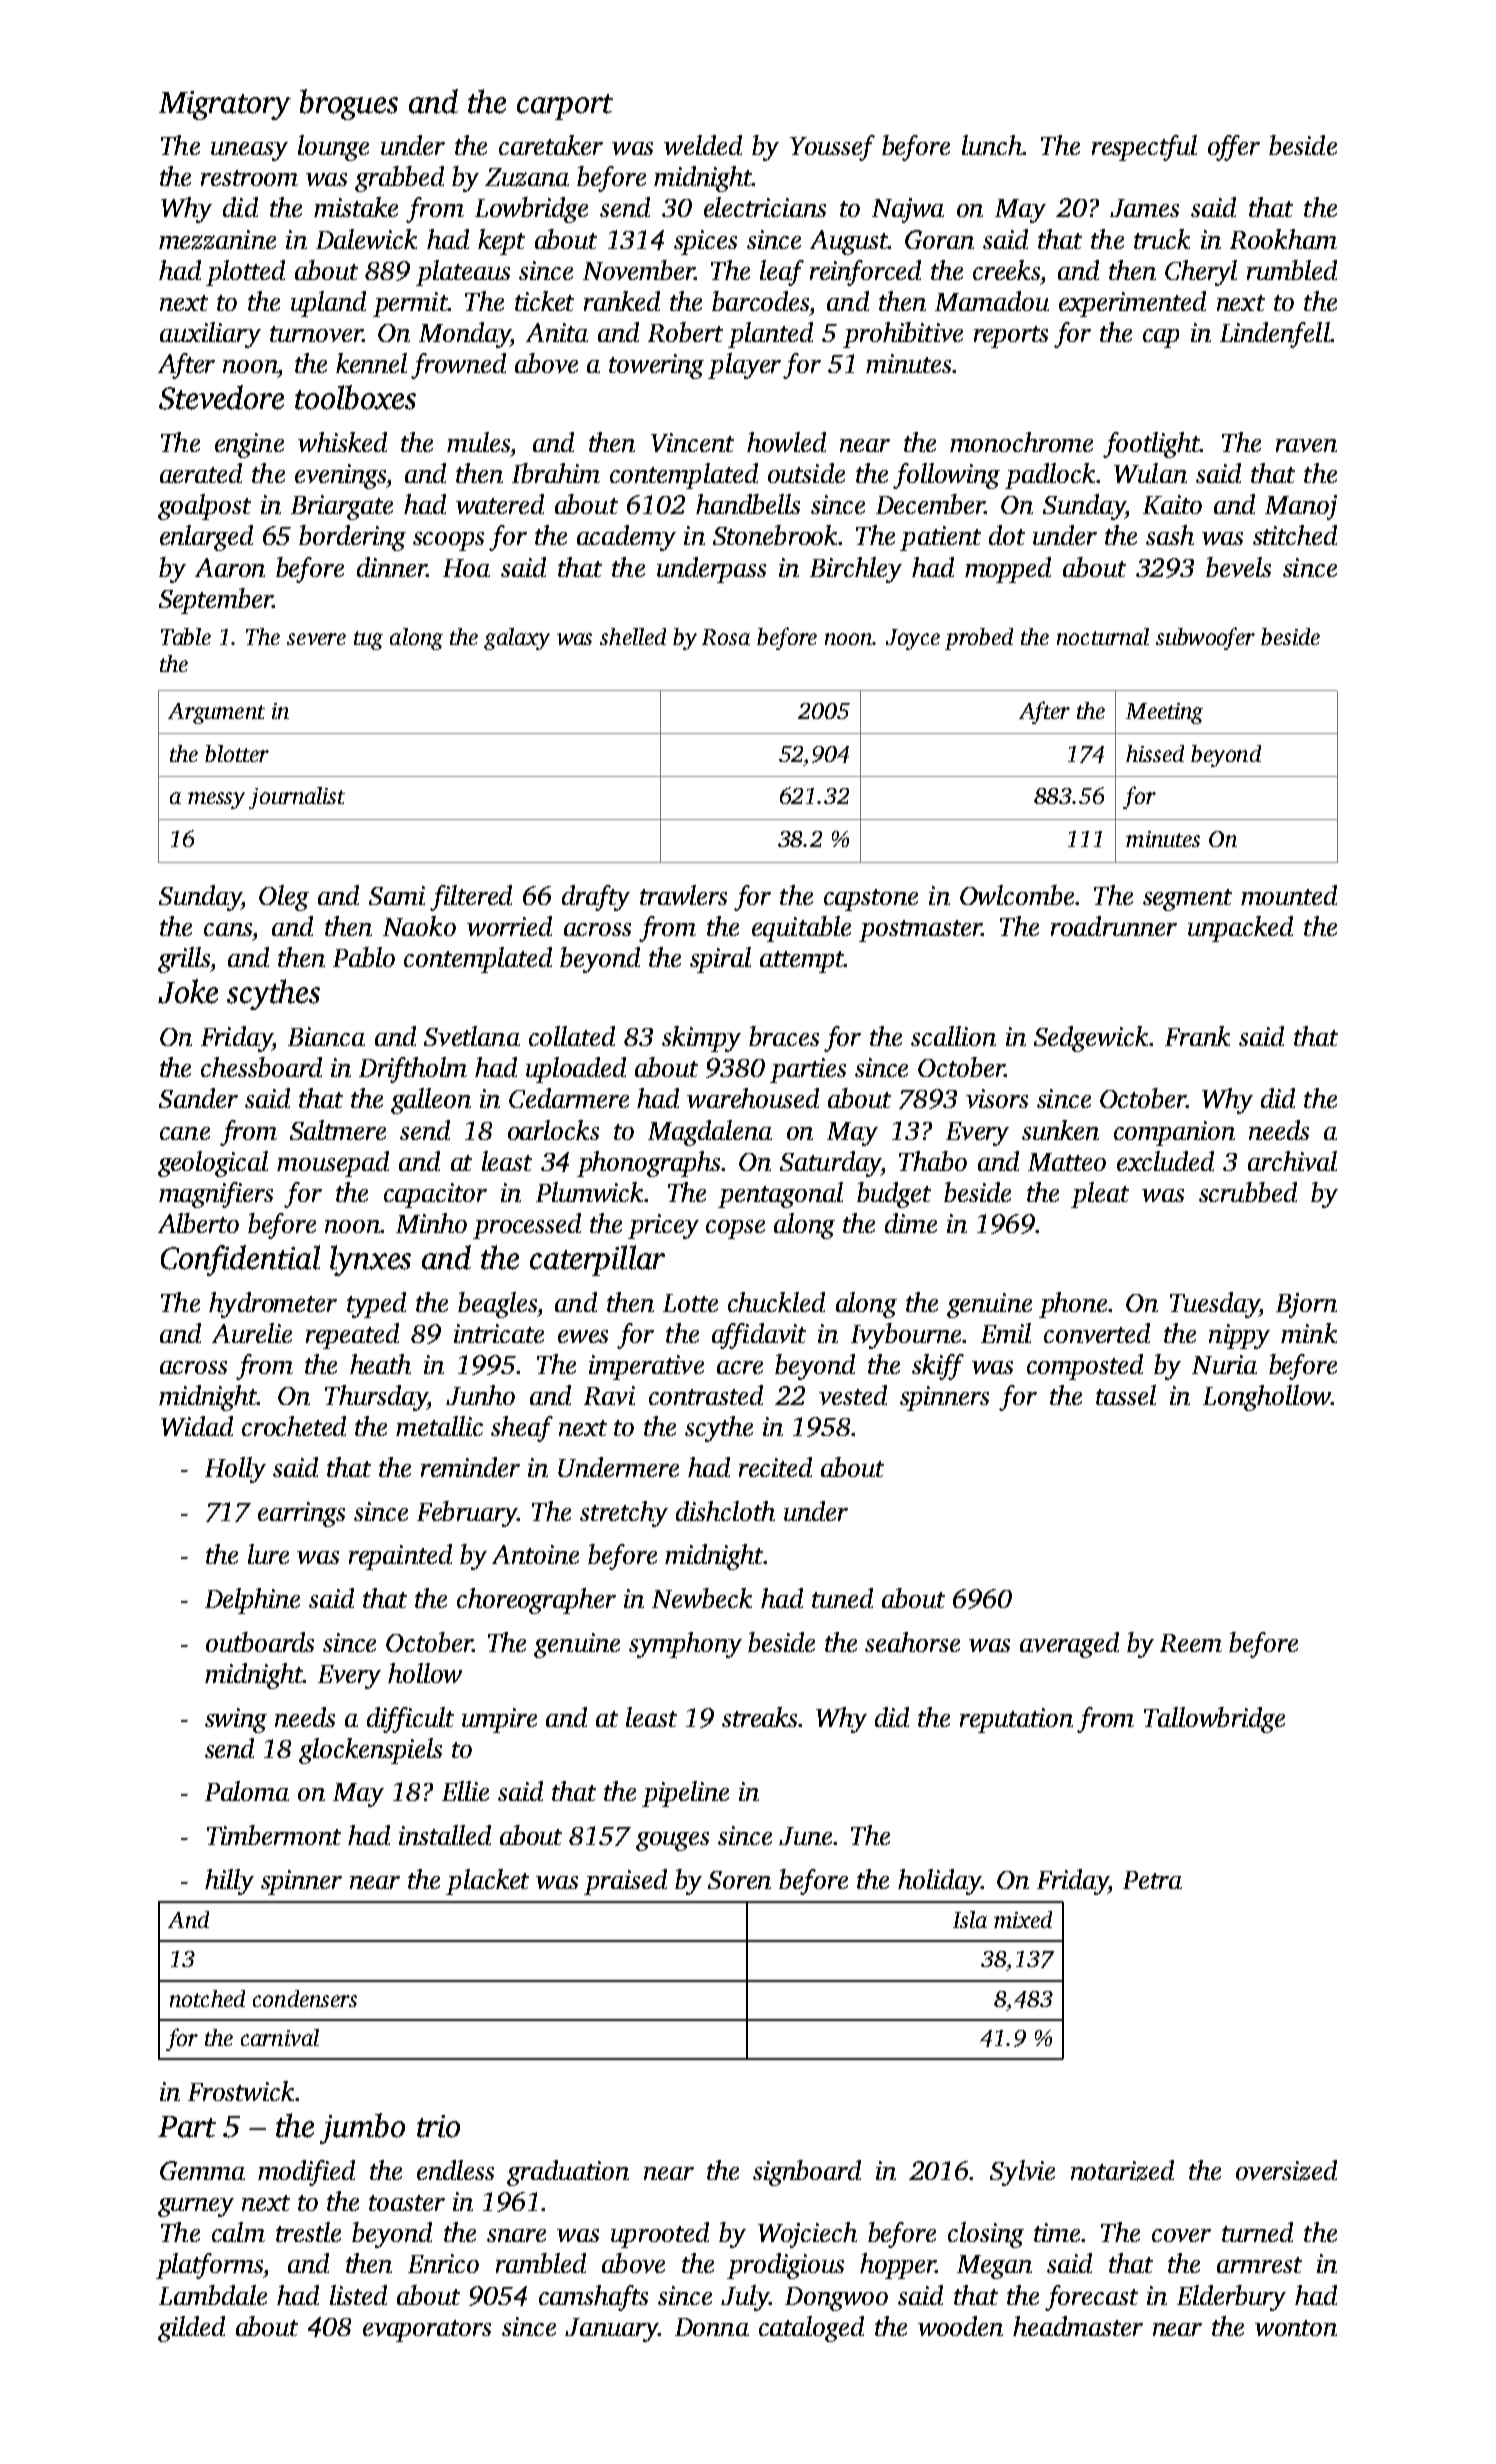  What do you see at coordinates (306, 2173) in the screenshot?
I see `modified` at bounding box center [306, 2173].
